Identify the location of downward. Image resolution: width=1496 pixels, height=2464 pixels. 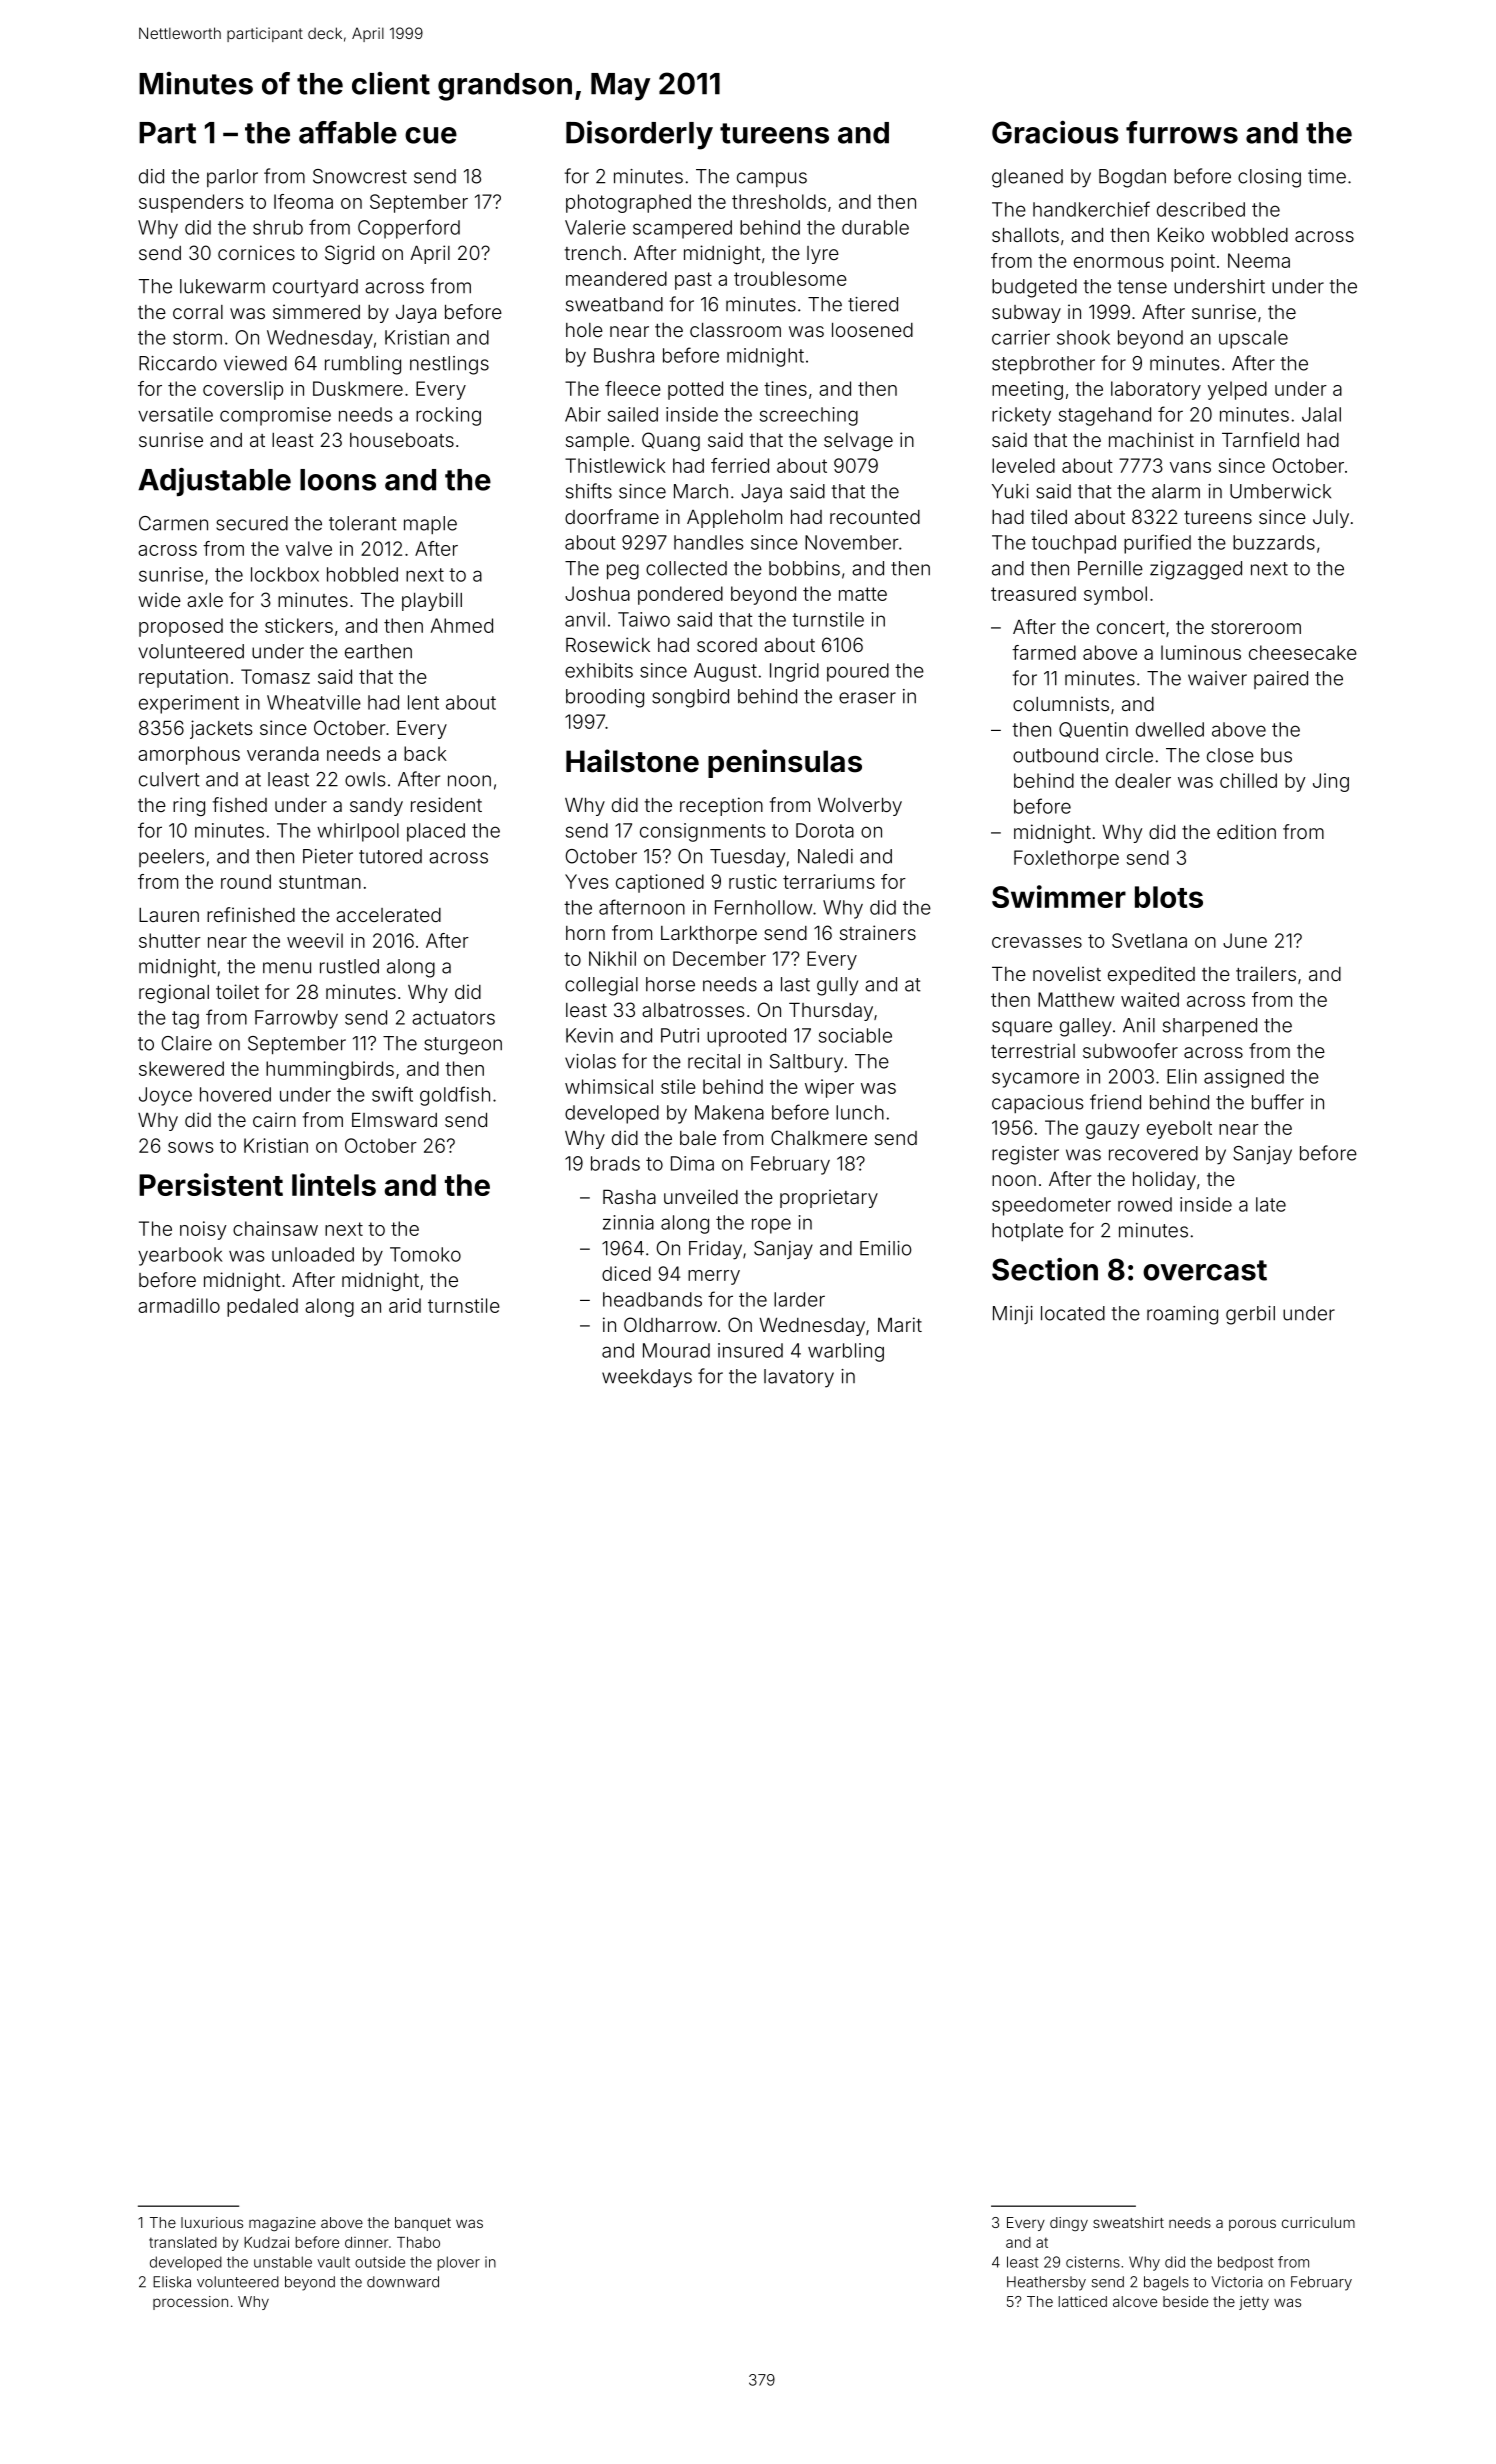
(403, 2282).
